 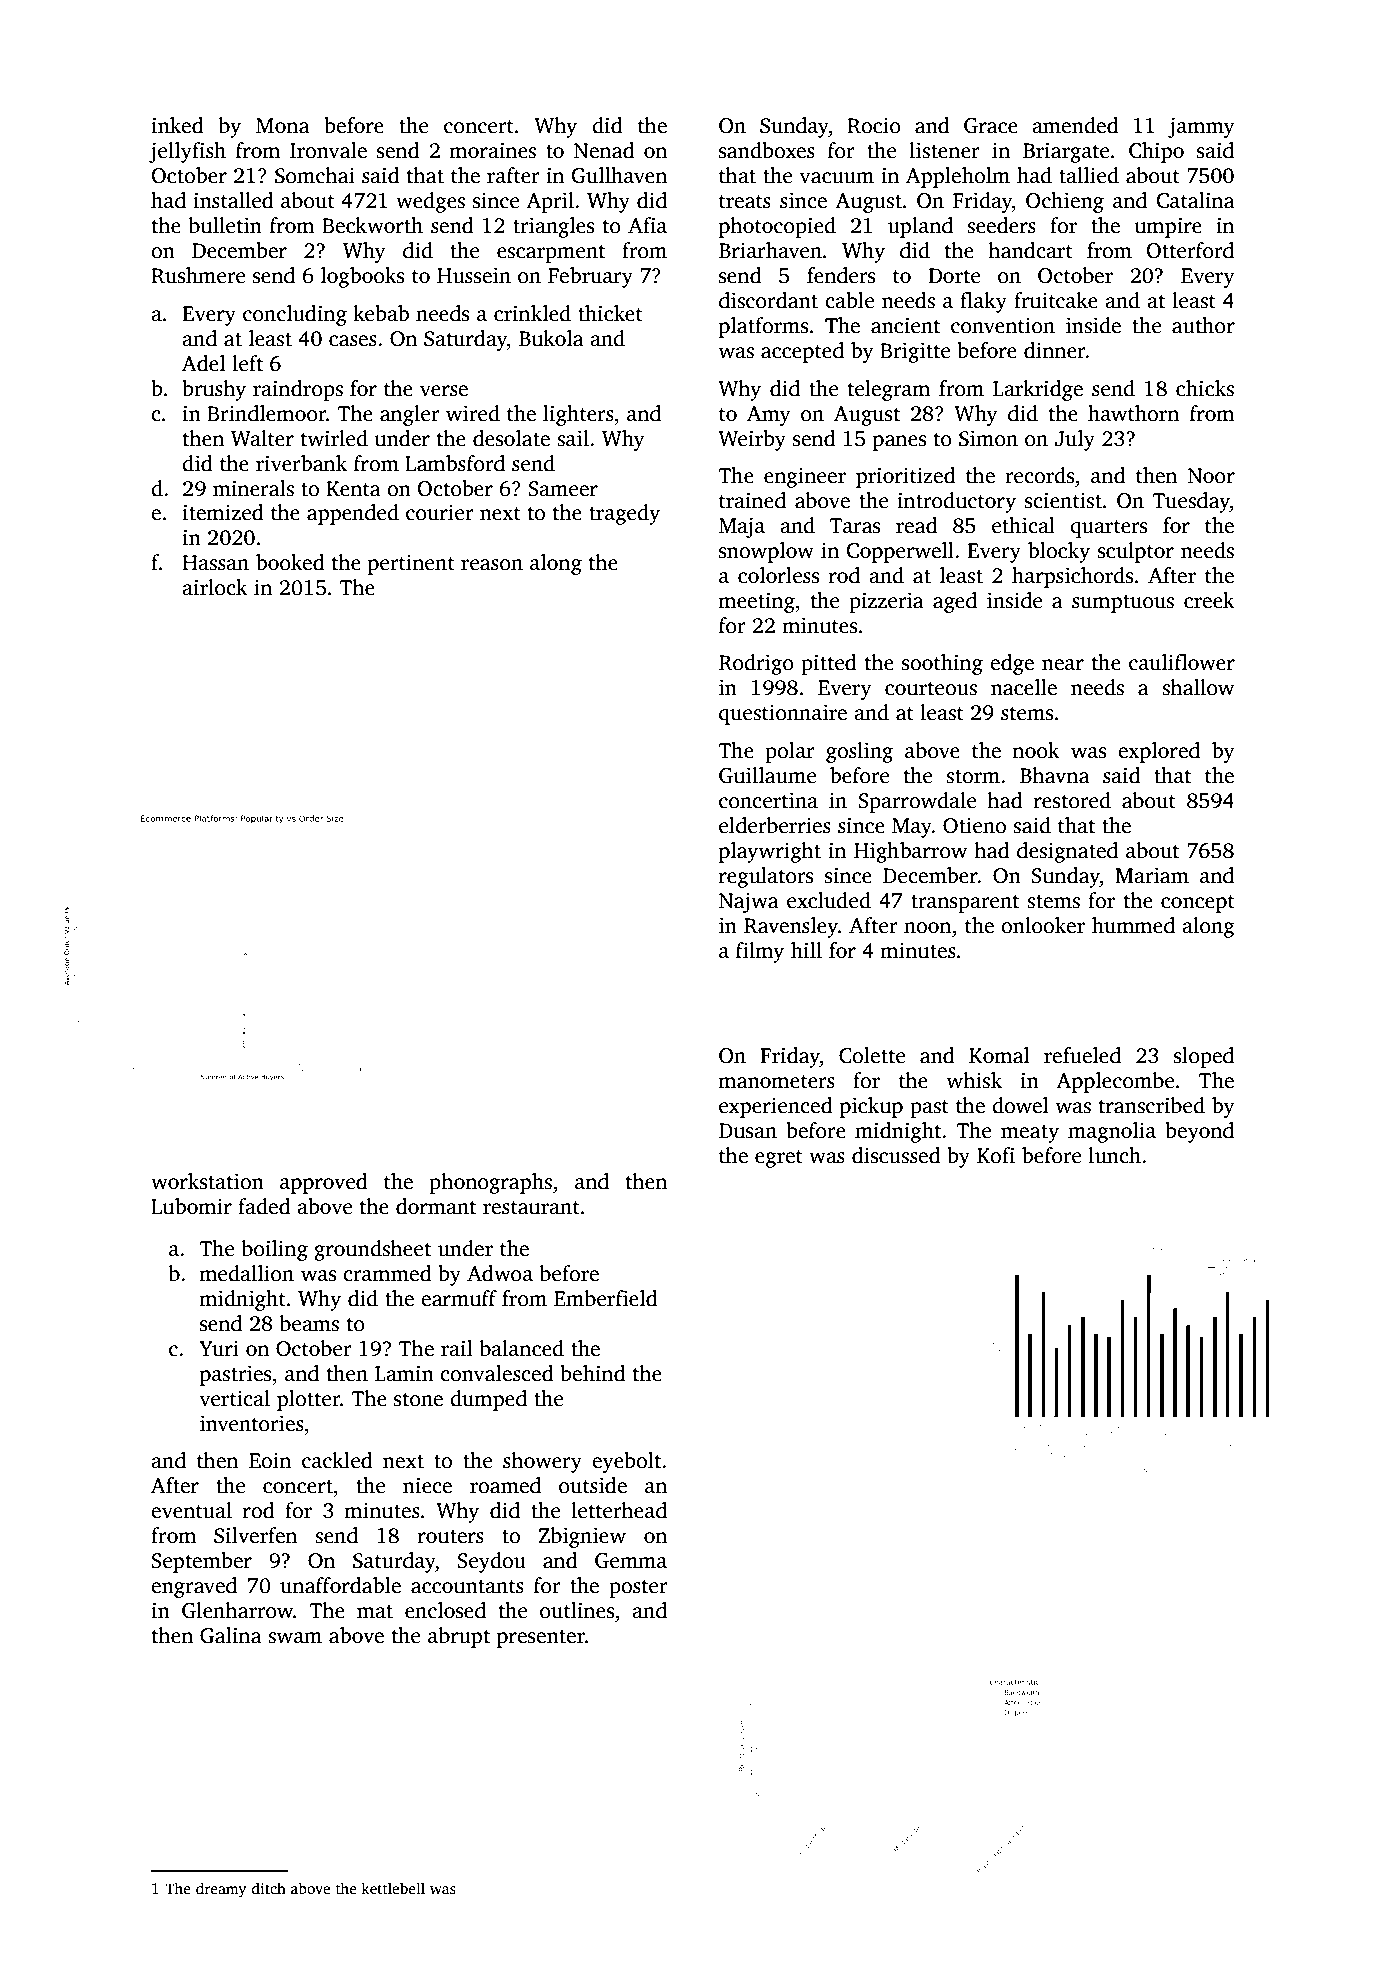 I want to click on pertinent, so click(x=411, y=564).
